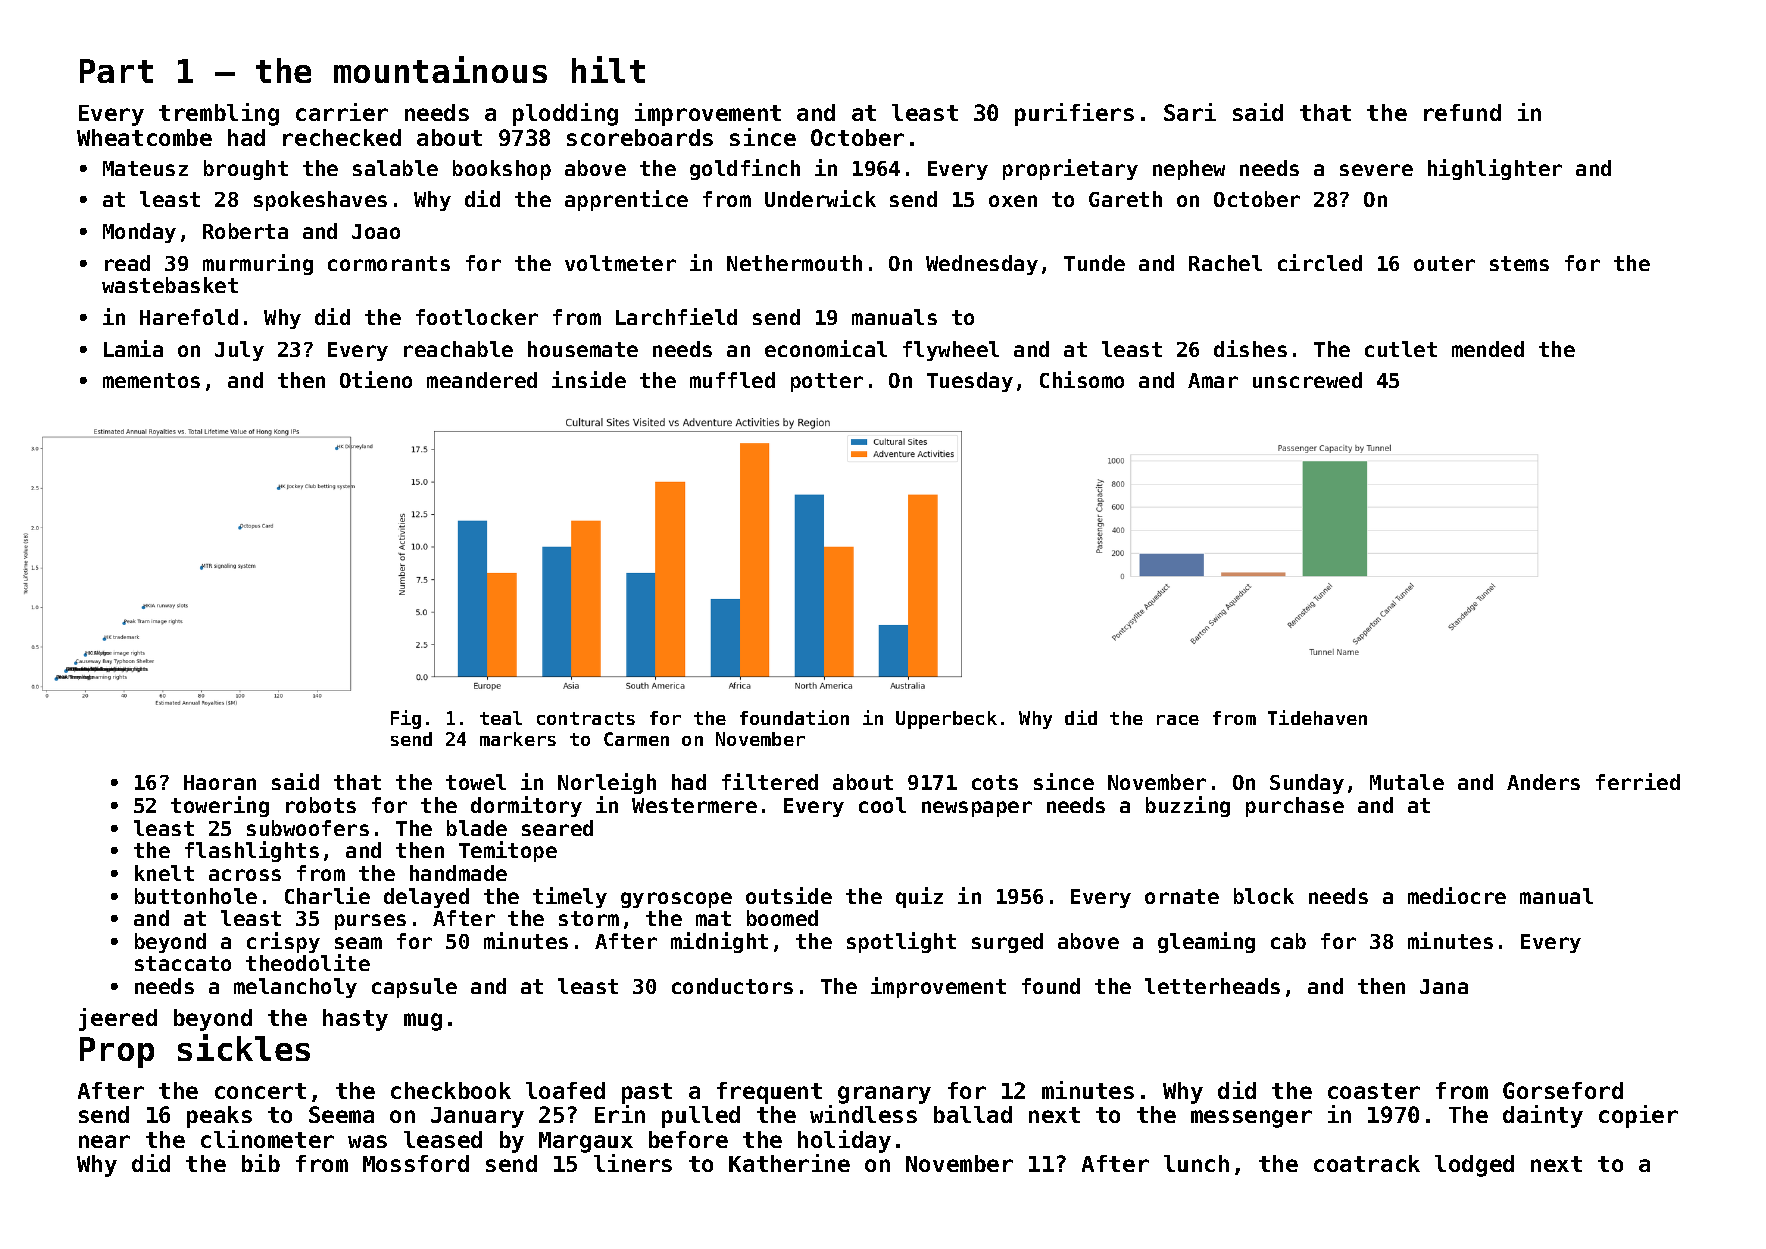 This document has height=1249, width=1766. Describe the element at coordinates (946, 720) in the document. I see `Upperbeck` at that location.
